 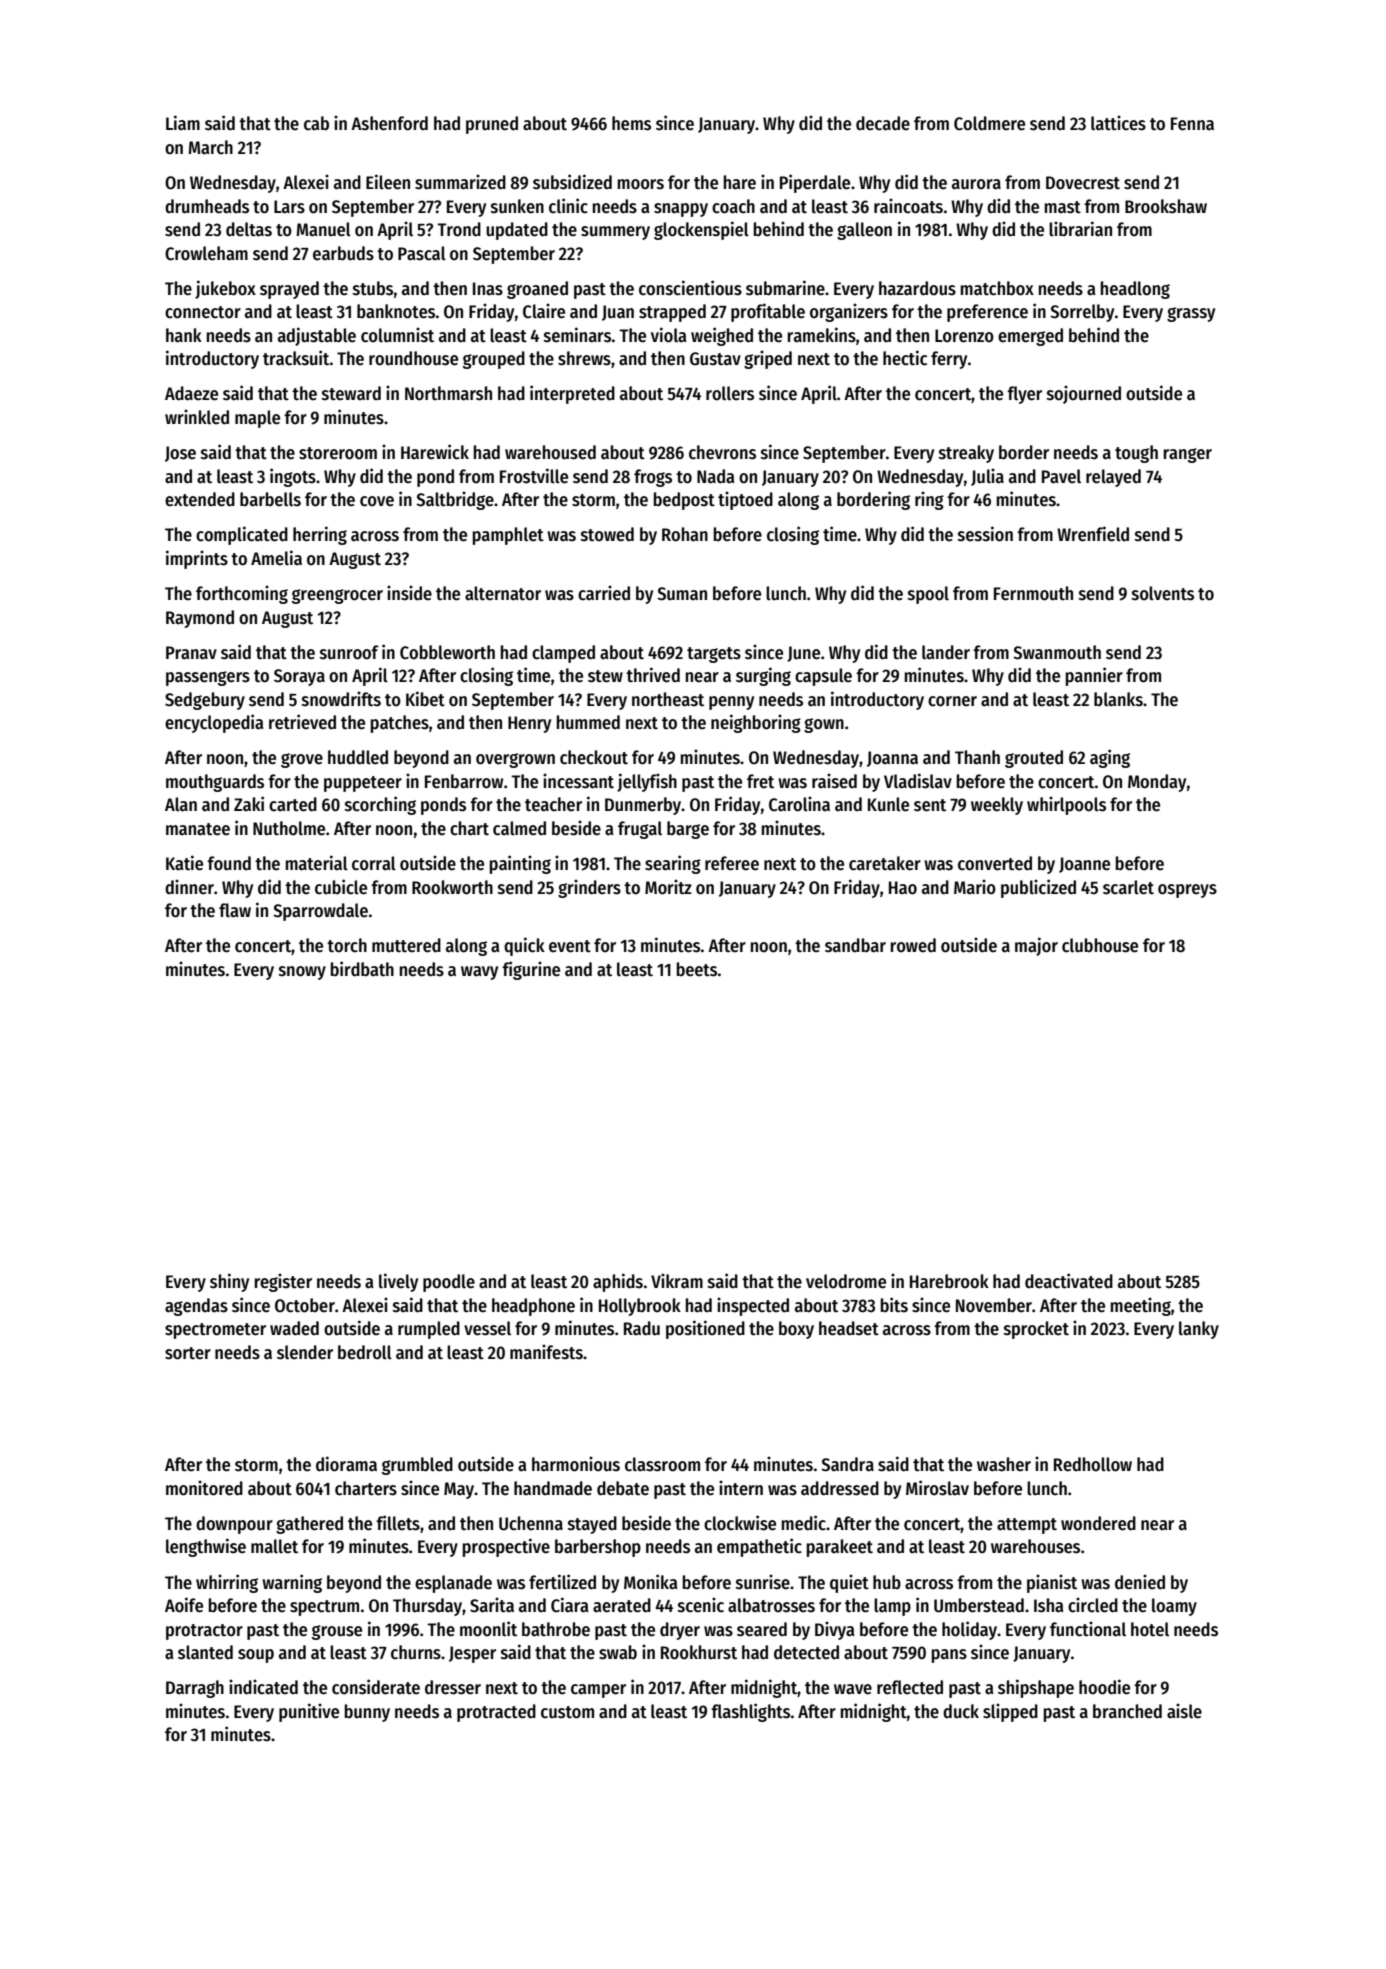 I want to click on Brookshaw, so click(x=1166, y=206).
